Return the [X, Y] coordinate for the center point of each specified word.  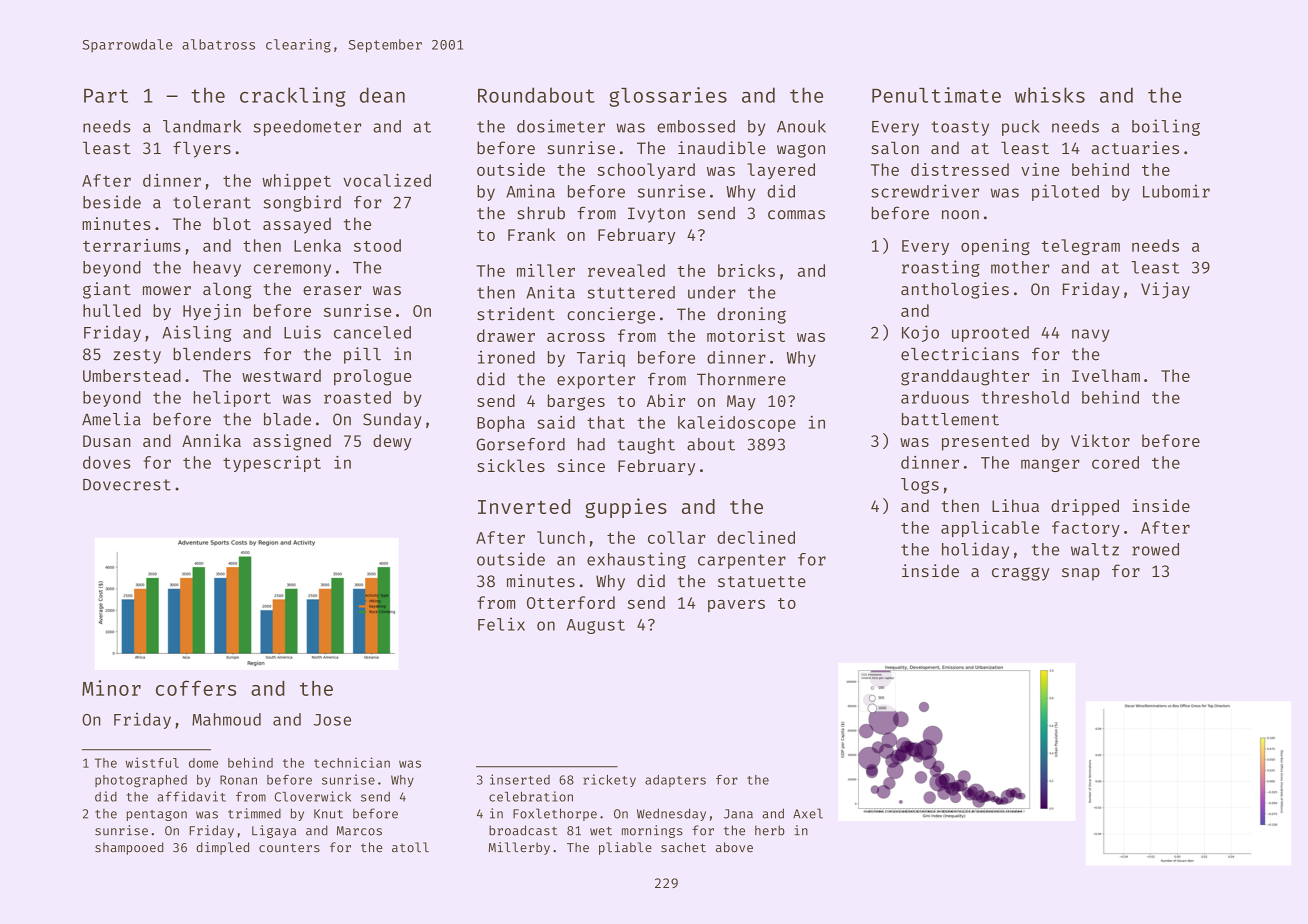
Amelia [111, 419]
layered [781, 171]
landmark [202, 126]
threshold [1025, 397]
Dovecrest [127, 485]
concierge [611, 315]
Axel [808, 813]
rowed [1155, 549]
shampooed [129, 848]
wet [601, 831]
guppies [626, 508]
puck [1021, 128]
